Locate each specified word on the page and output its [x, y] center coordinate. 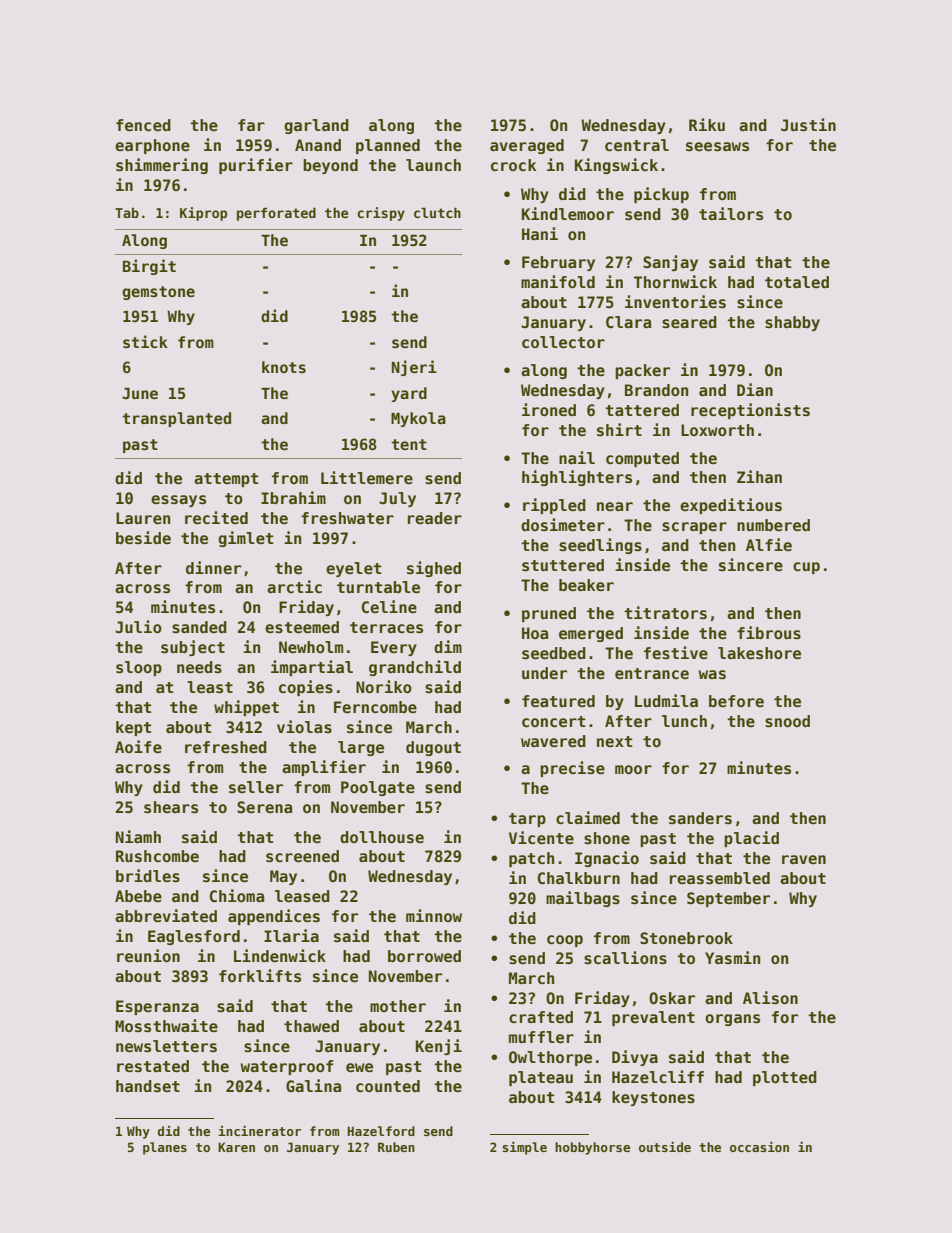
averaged [527, 146]
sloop [139, 668]
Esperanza [157, 1007]
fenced [143, 125]
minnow [434, 915]
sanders [700, 818]
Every [394, 648]
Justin [808, 125]
